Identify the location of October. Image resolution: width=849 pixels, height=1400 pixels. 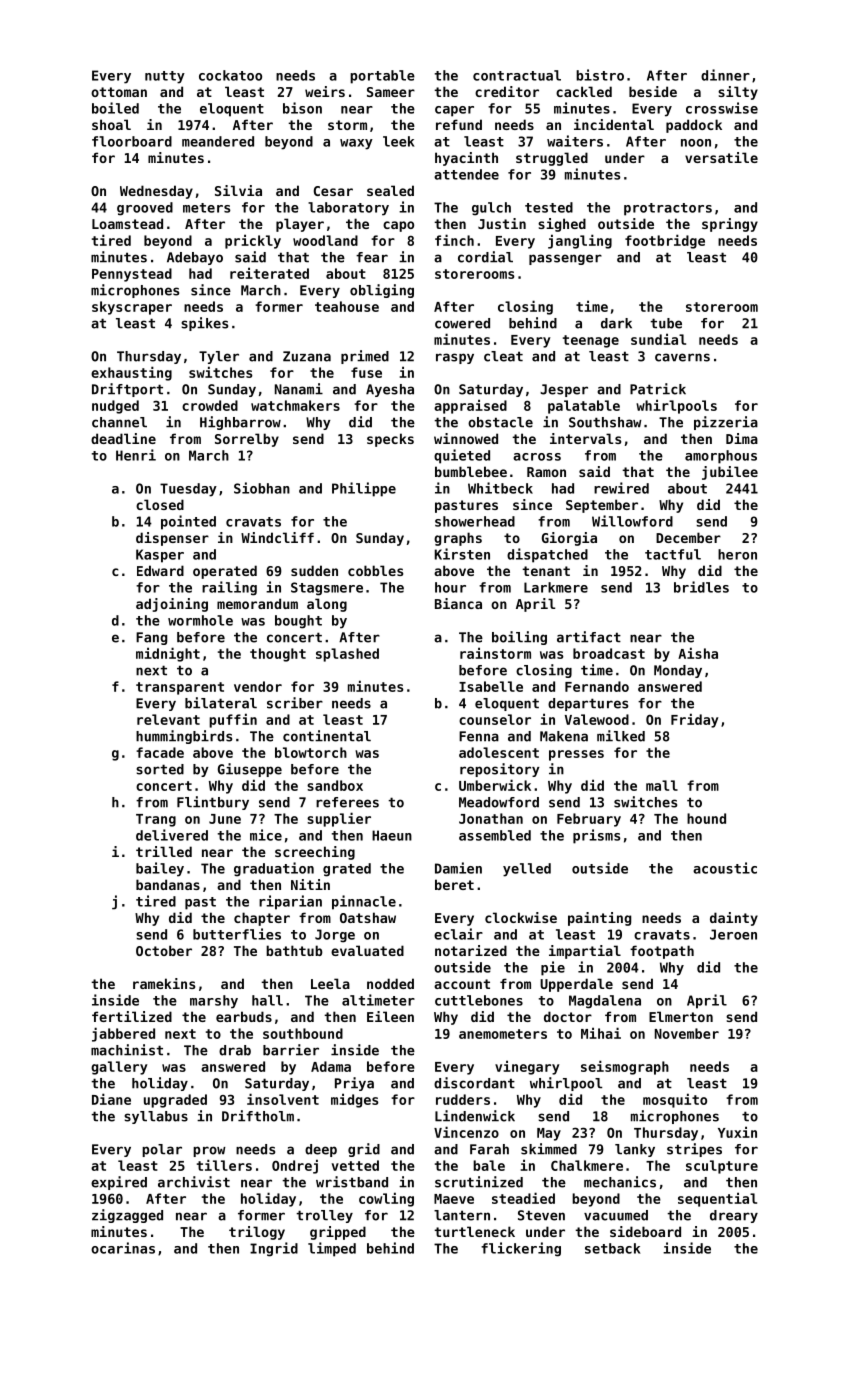
(164, 950).
